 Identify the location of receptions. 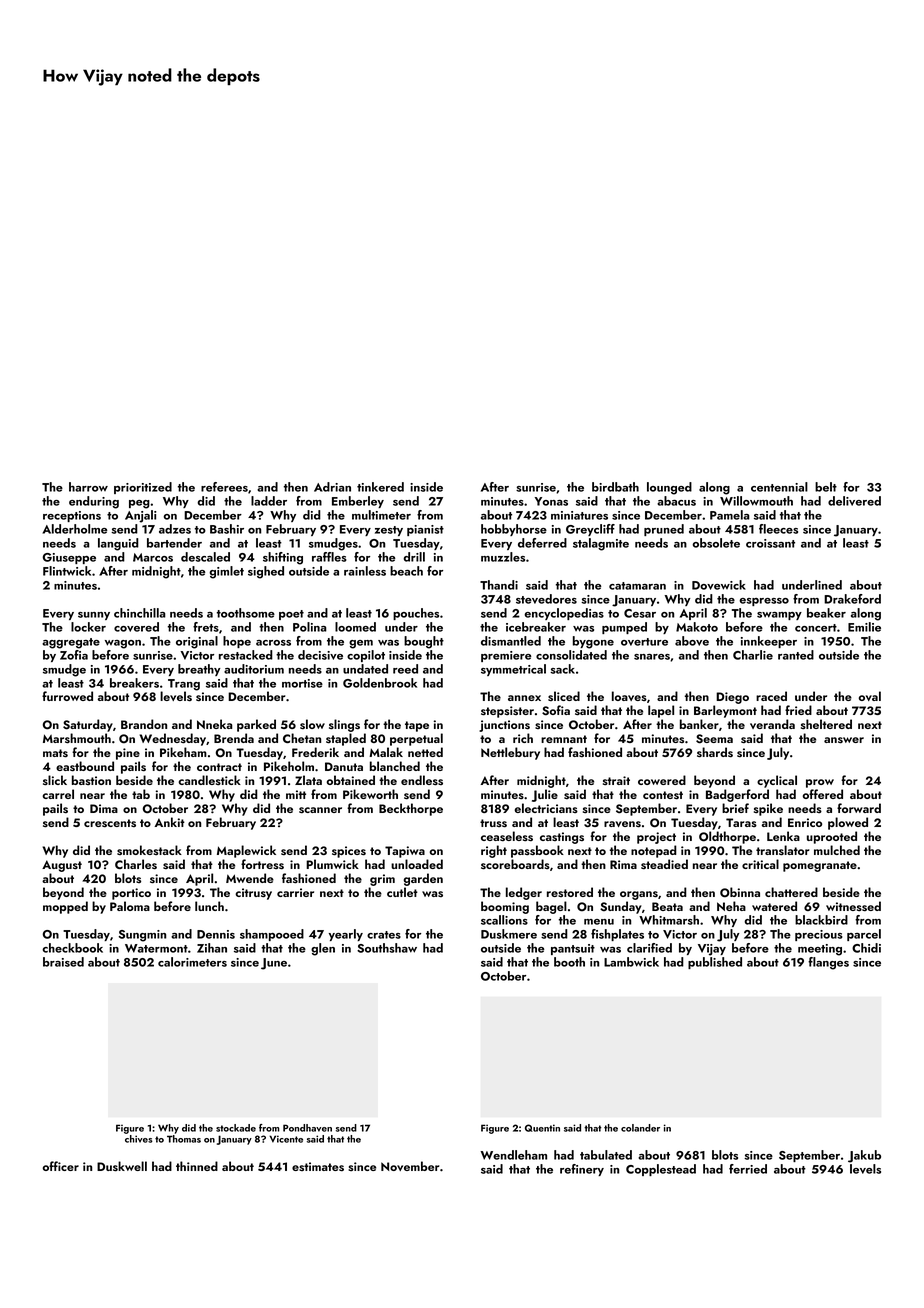
(72, 516).
